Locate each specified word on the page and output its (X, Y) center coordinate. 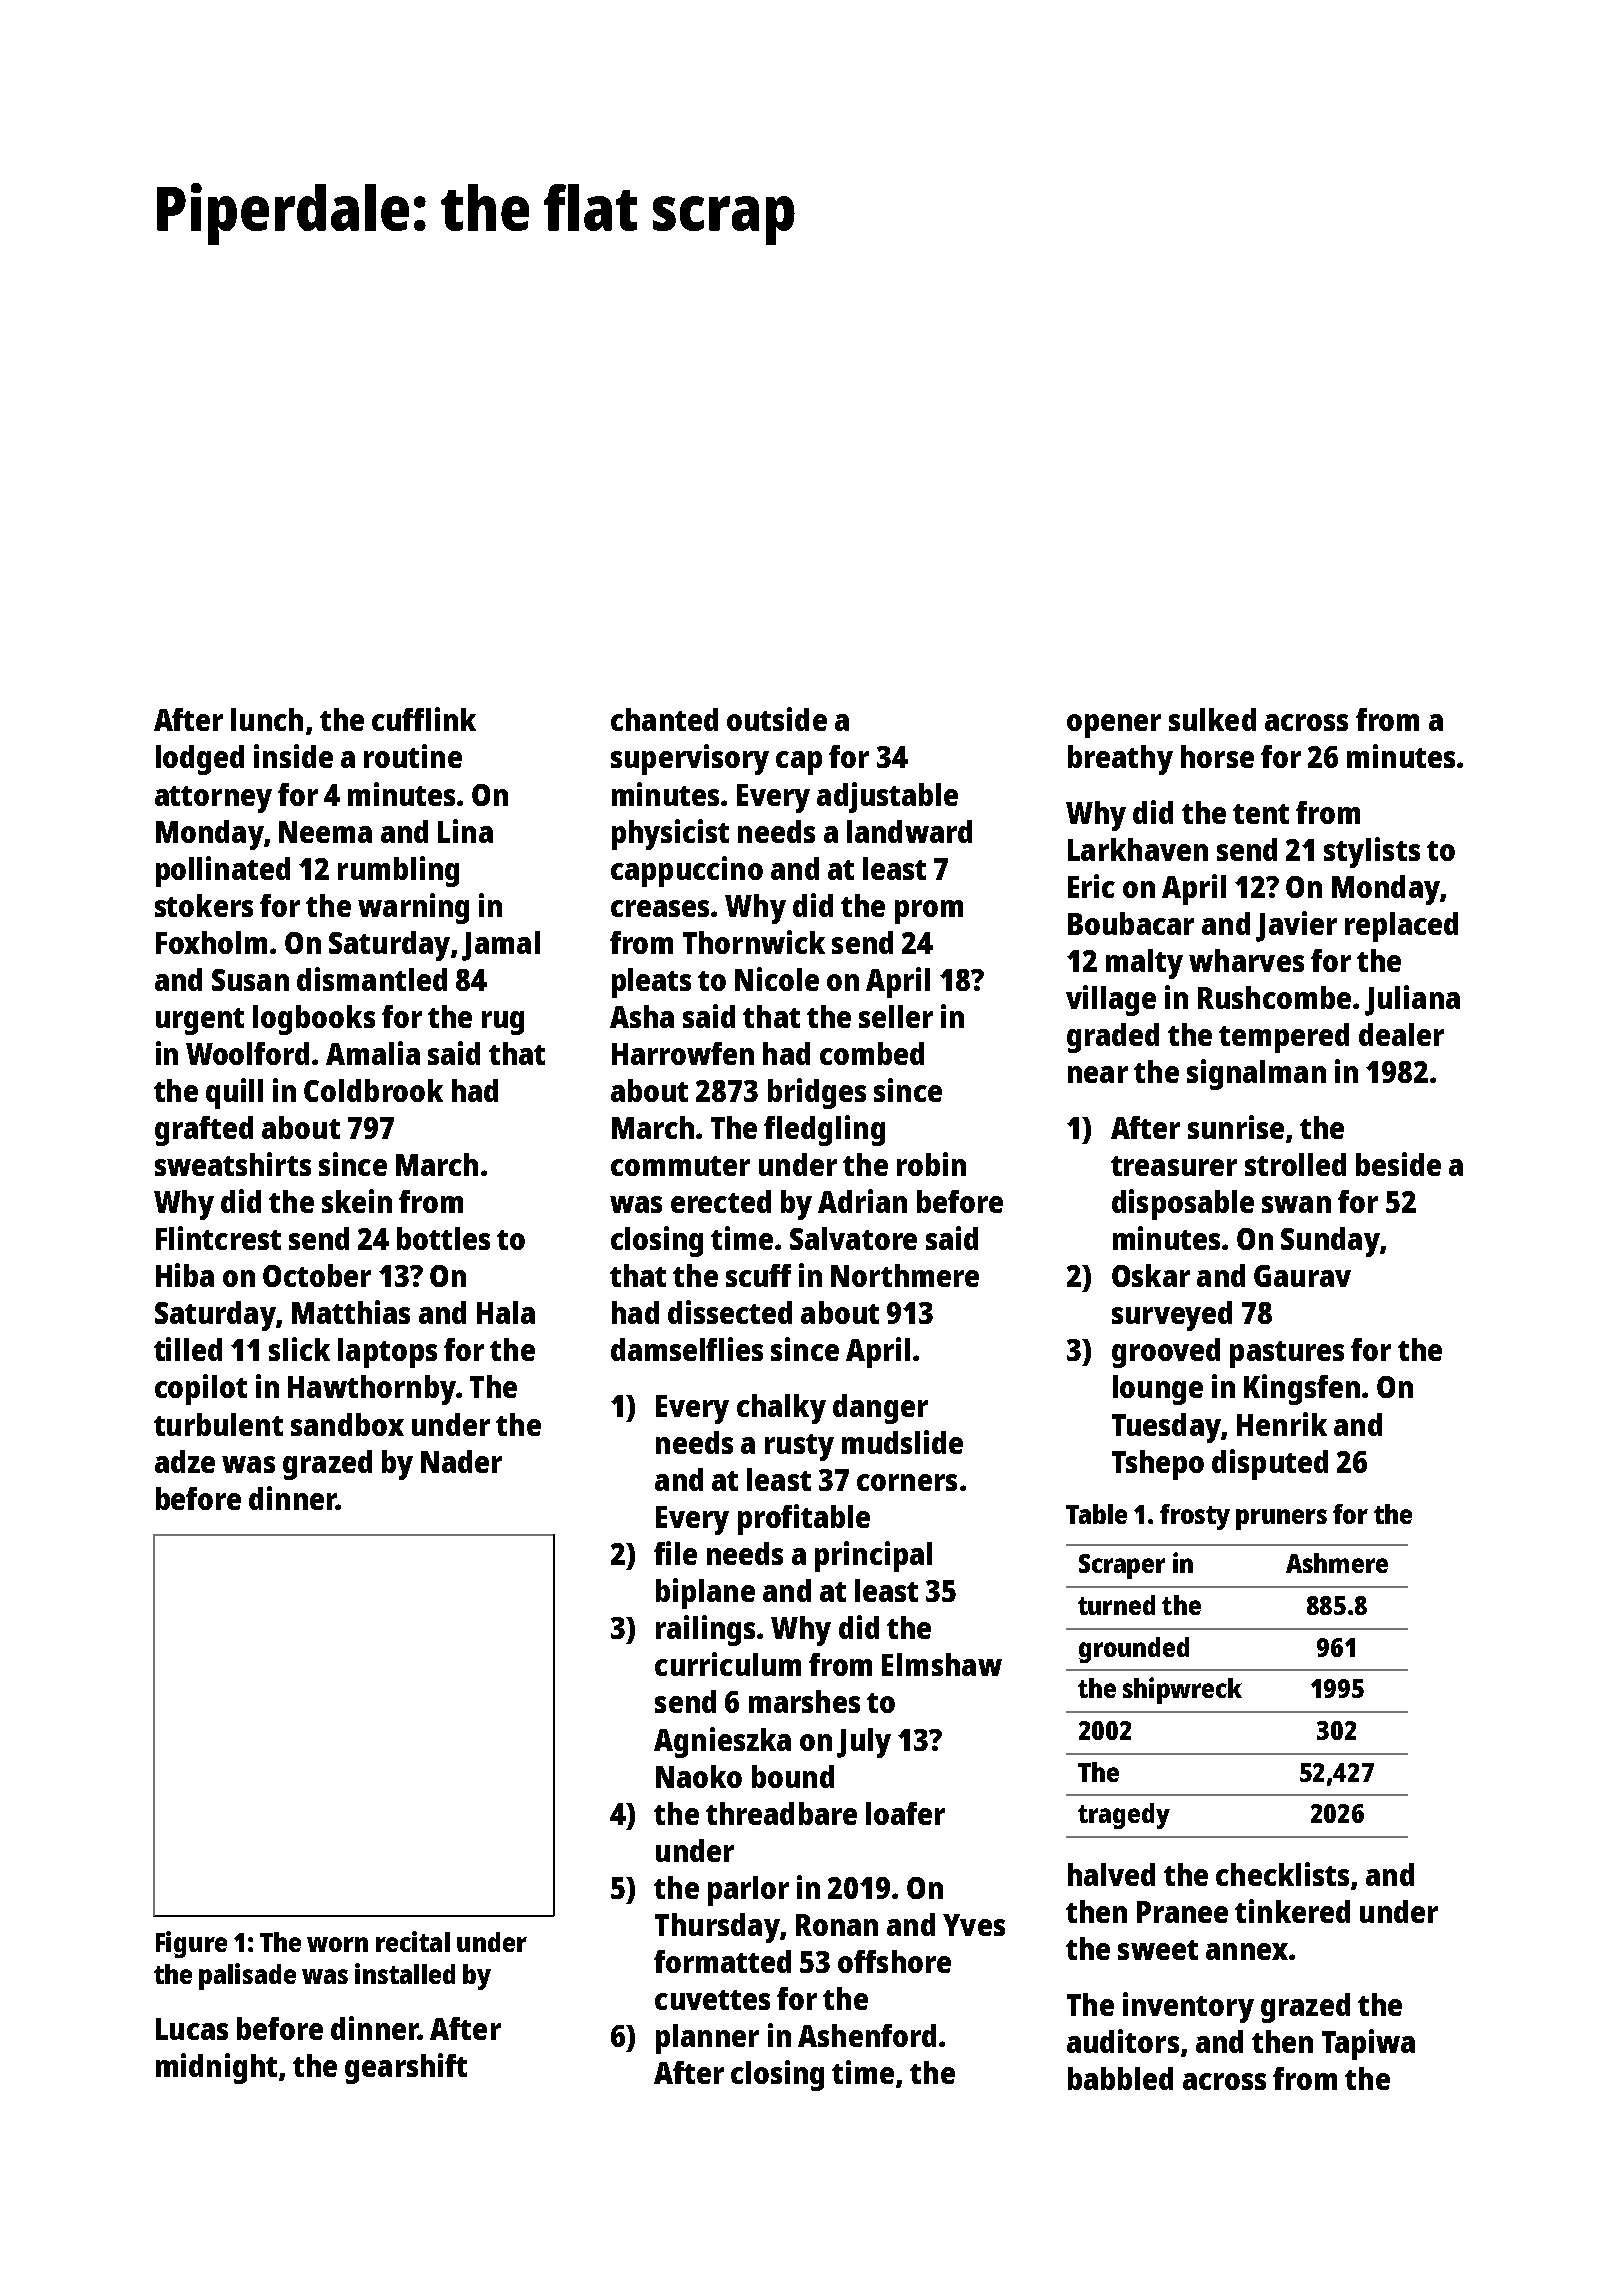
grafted (204, 1131)
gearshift (406, 2068)
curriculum (728, 1664)
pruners (1281, 1519)
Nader (461, 1461)
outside (777, 719)
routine (413, 756)
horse (1217, 756)
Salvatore (853, 1238)
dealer (1401, 1034)
